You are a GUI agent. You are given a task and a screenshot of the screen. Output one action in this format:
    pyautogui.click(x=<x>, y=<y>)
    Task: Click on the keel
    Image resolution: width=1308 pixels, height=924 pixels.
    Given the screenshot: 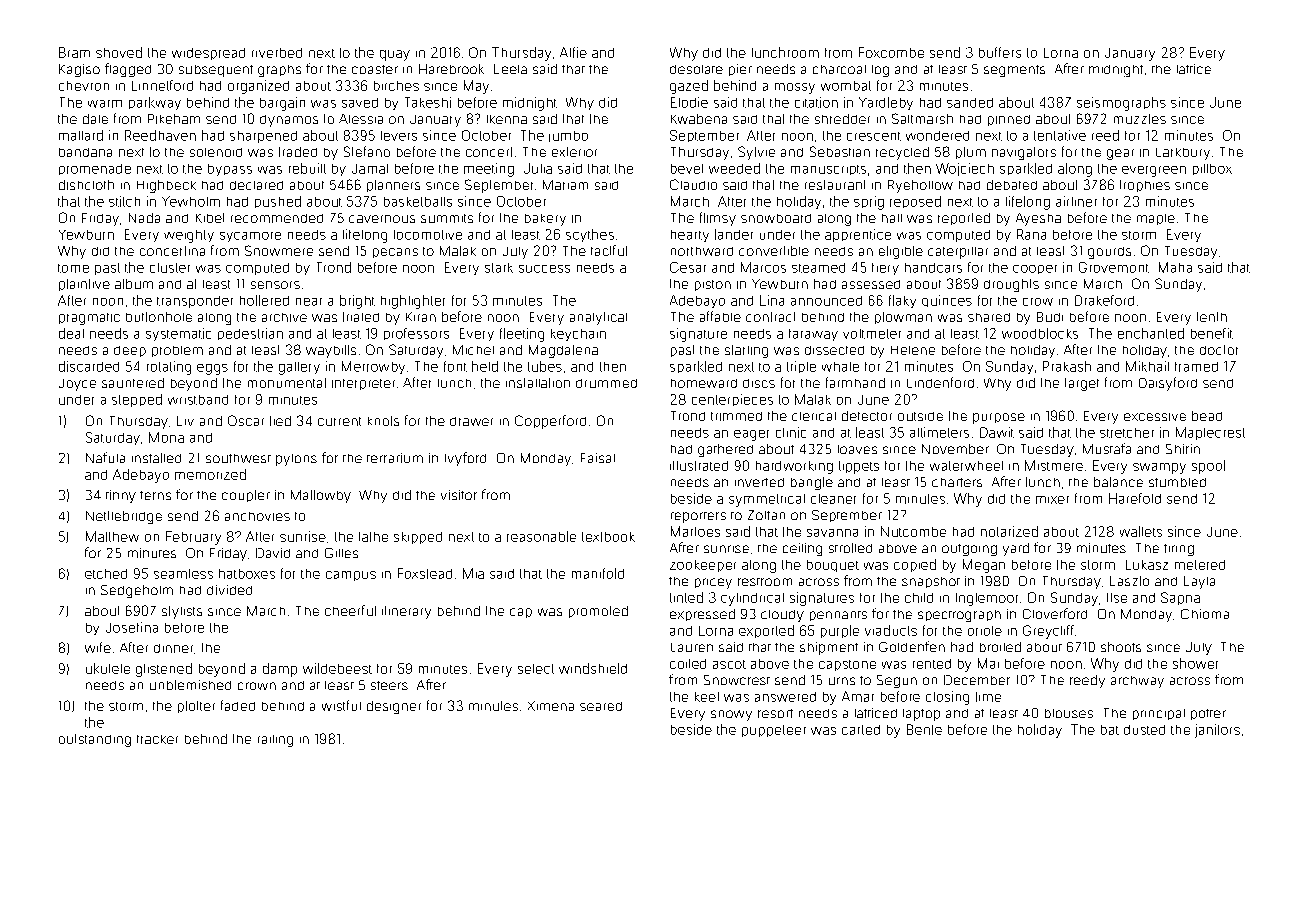 What is the action you would take?
    pyautogui.click(x=707, y=697)
